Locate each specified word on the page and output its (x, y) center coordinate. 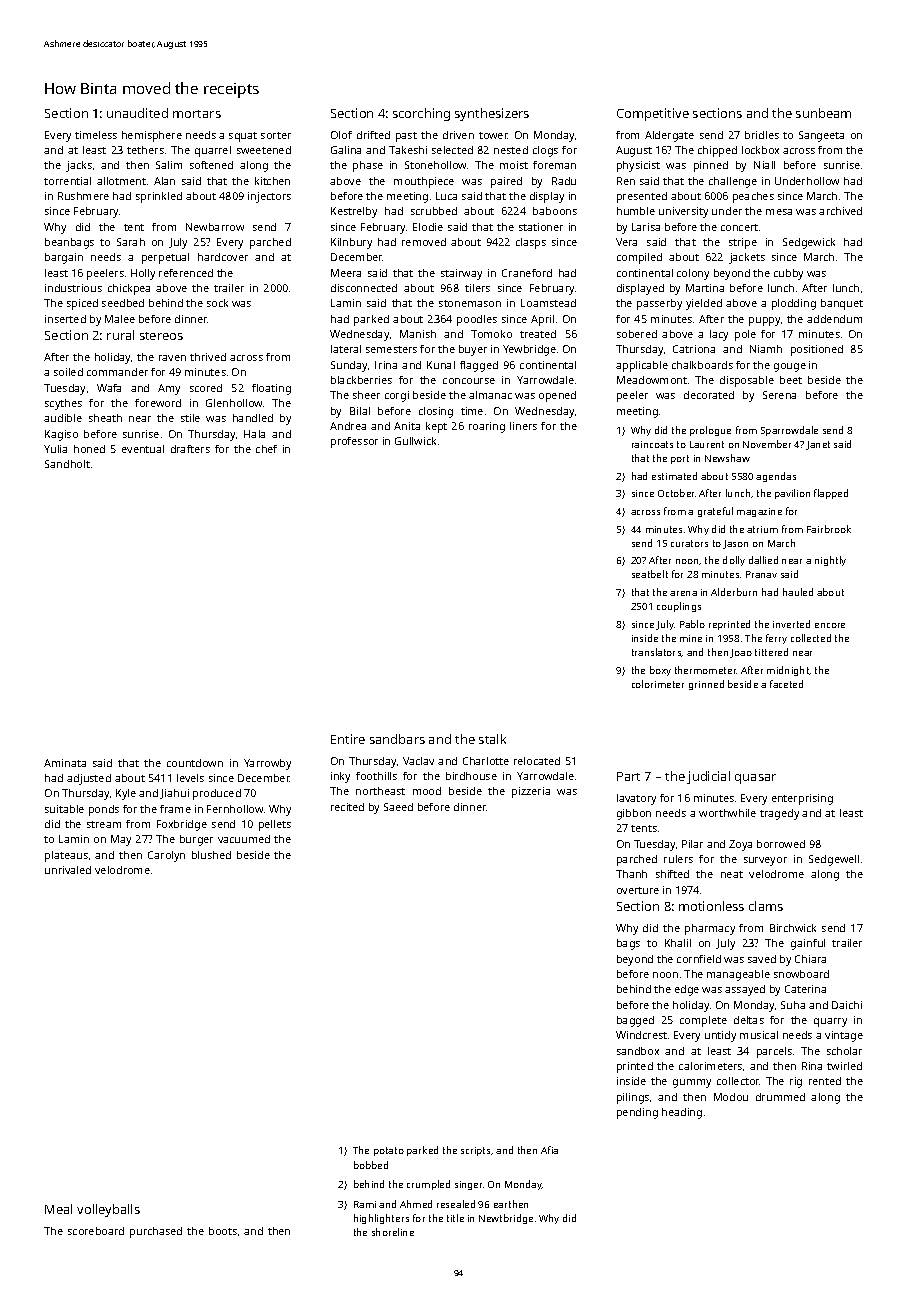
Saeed (398, 807)
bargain (64, 258)
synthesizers (492, 114)
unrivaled (68, 870)
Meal (58, 1209)
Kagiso (61, 435)
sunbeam (823, 113)
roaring (487, 427)
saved (762, 959)
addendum (834, 319)
